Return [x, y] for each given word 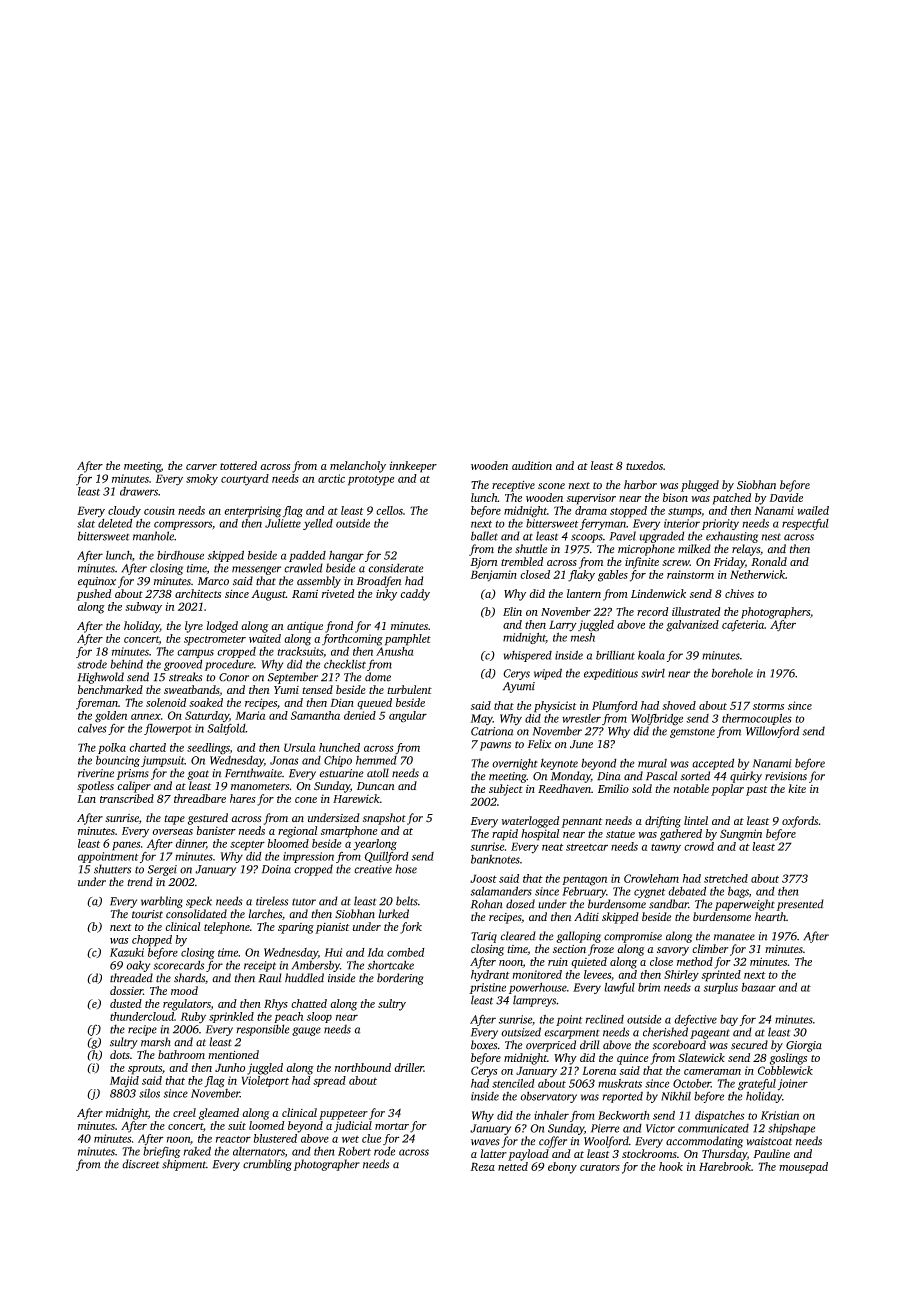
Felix [539, 744]
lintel [696, 820]
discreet [140, 1164]
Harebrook [725, 1166]
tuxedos [644, 465]
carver [201, 467]
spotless [95, 787]
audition [532, 465]
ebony [562, 1168]
